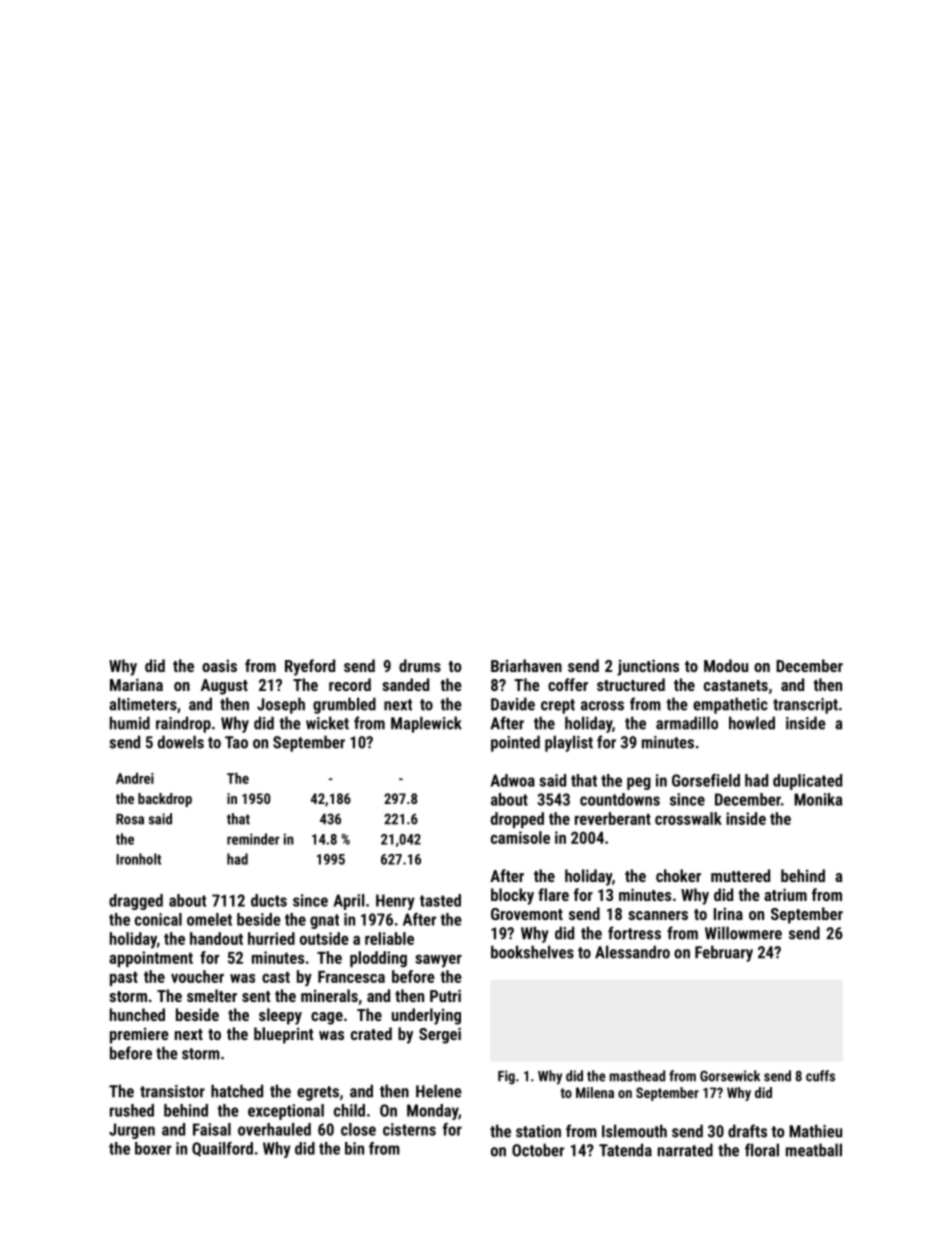  I want to click on Andrei, so click(135, 778).
